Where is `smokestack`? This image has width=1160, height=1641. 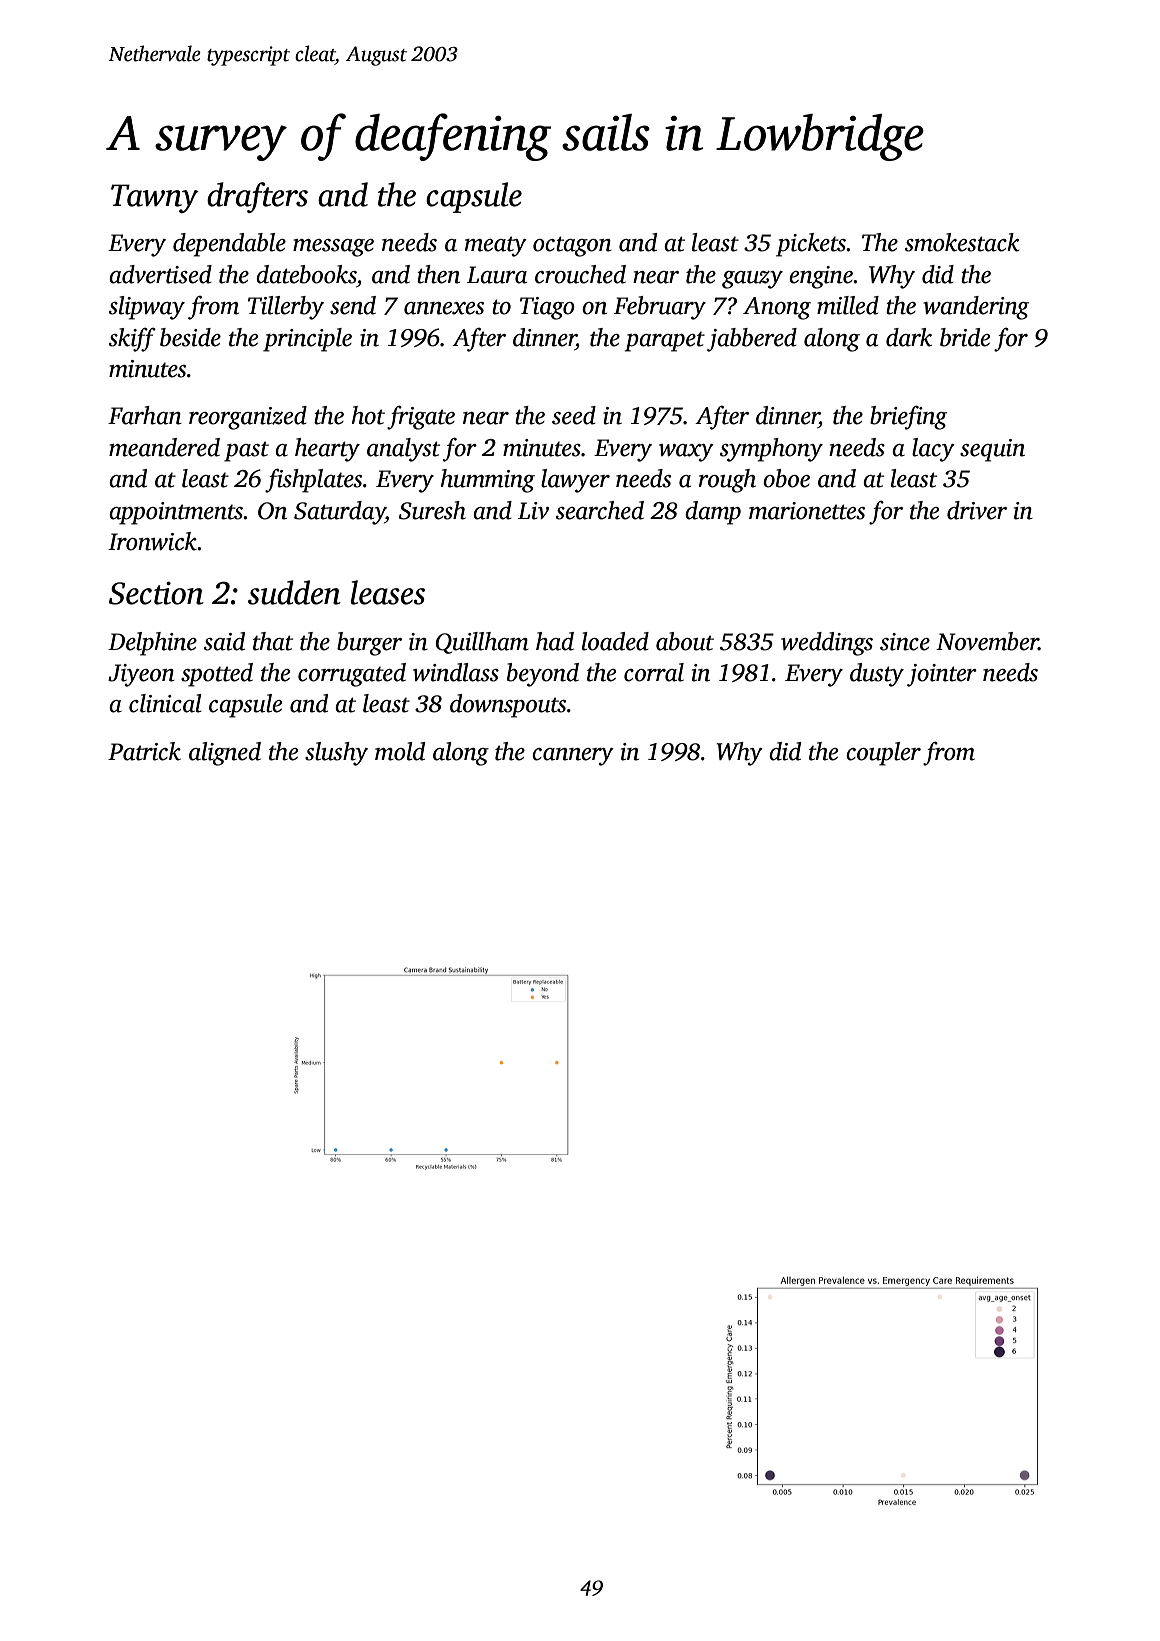
smokestack is located at coordinates (962, 242).
